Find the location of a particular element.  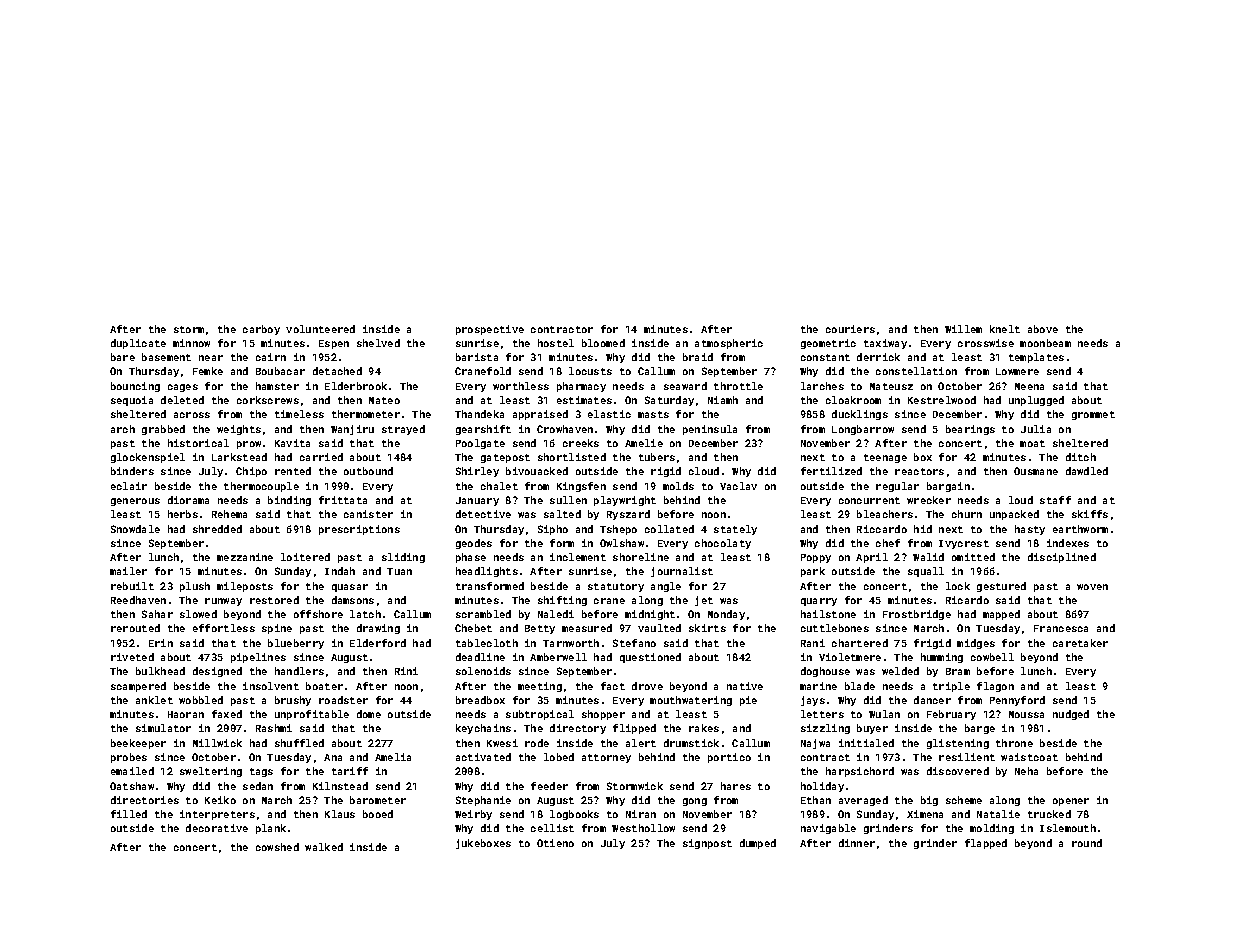

generous is located at coordinates (135, 502).
